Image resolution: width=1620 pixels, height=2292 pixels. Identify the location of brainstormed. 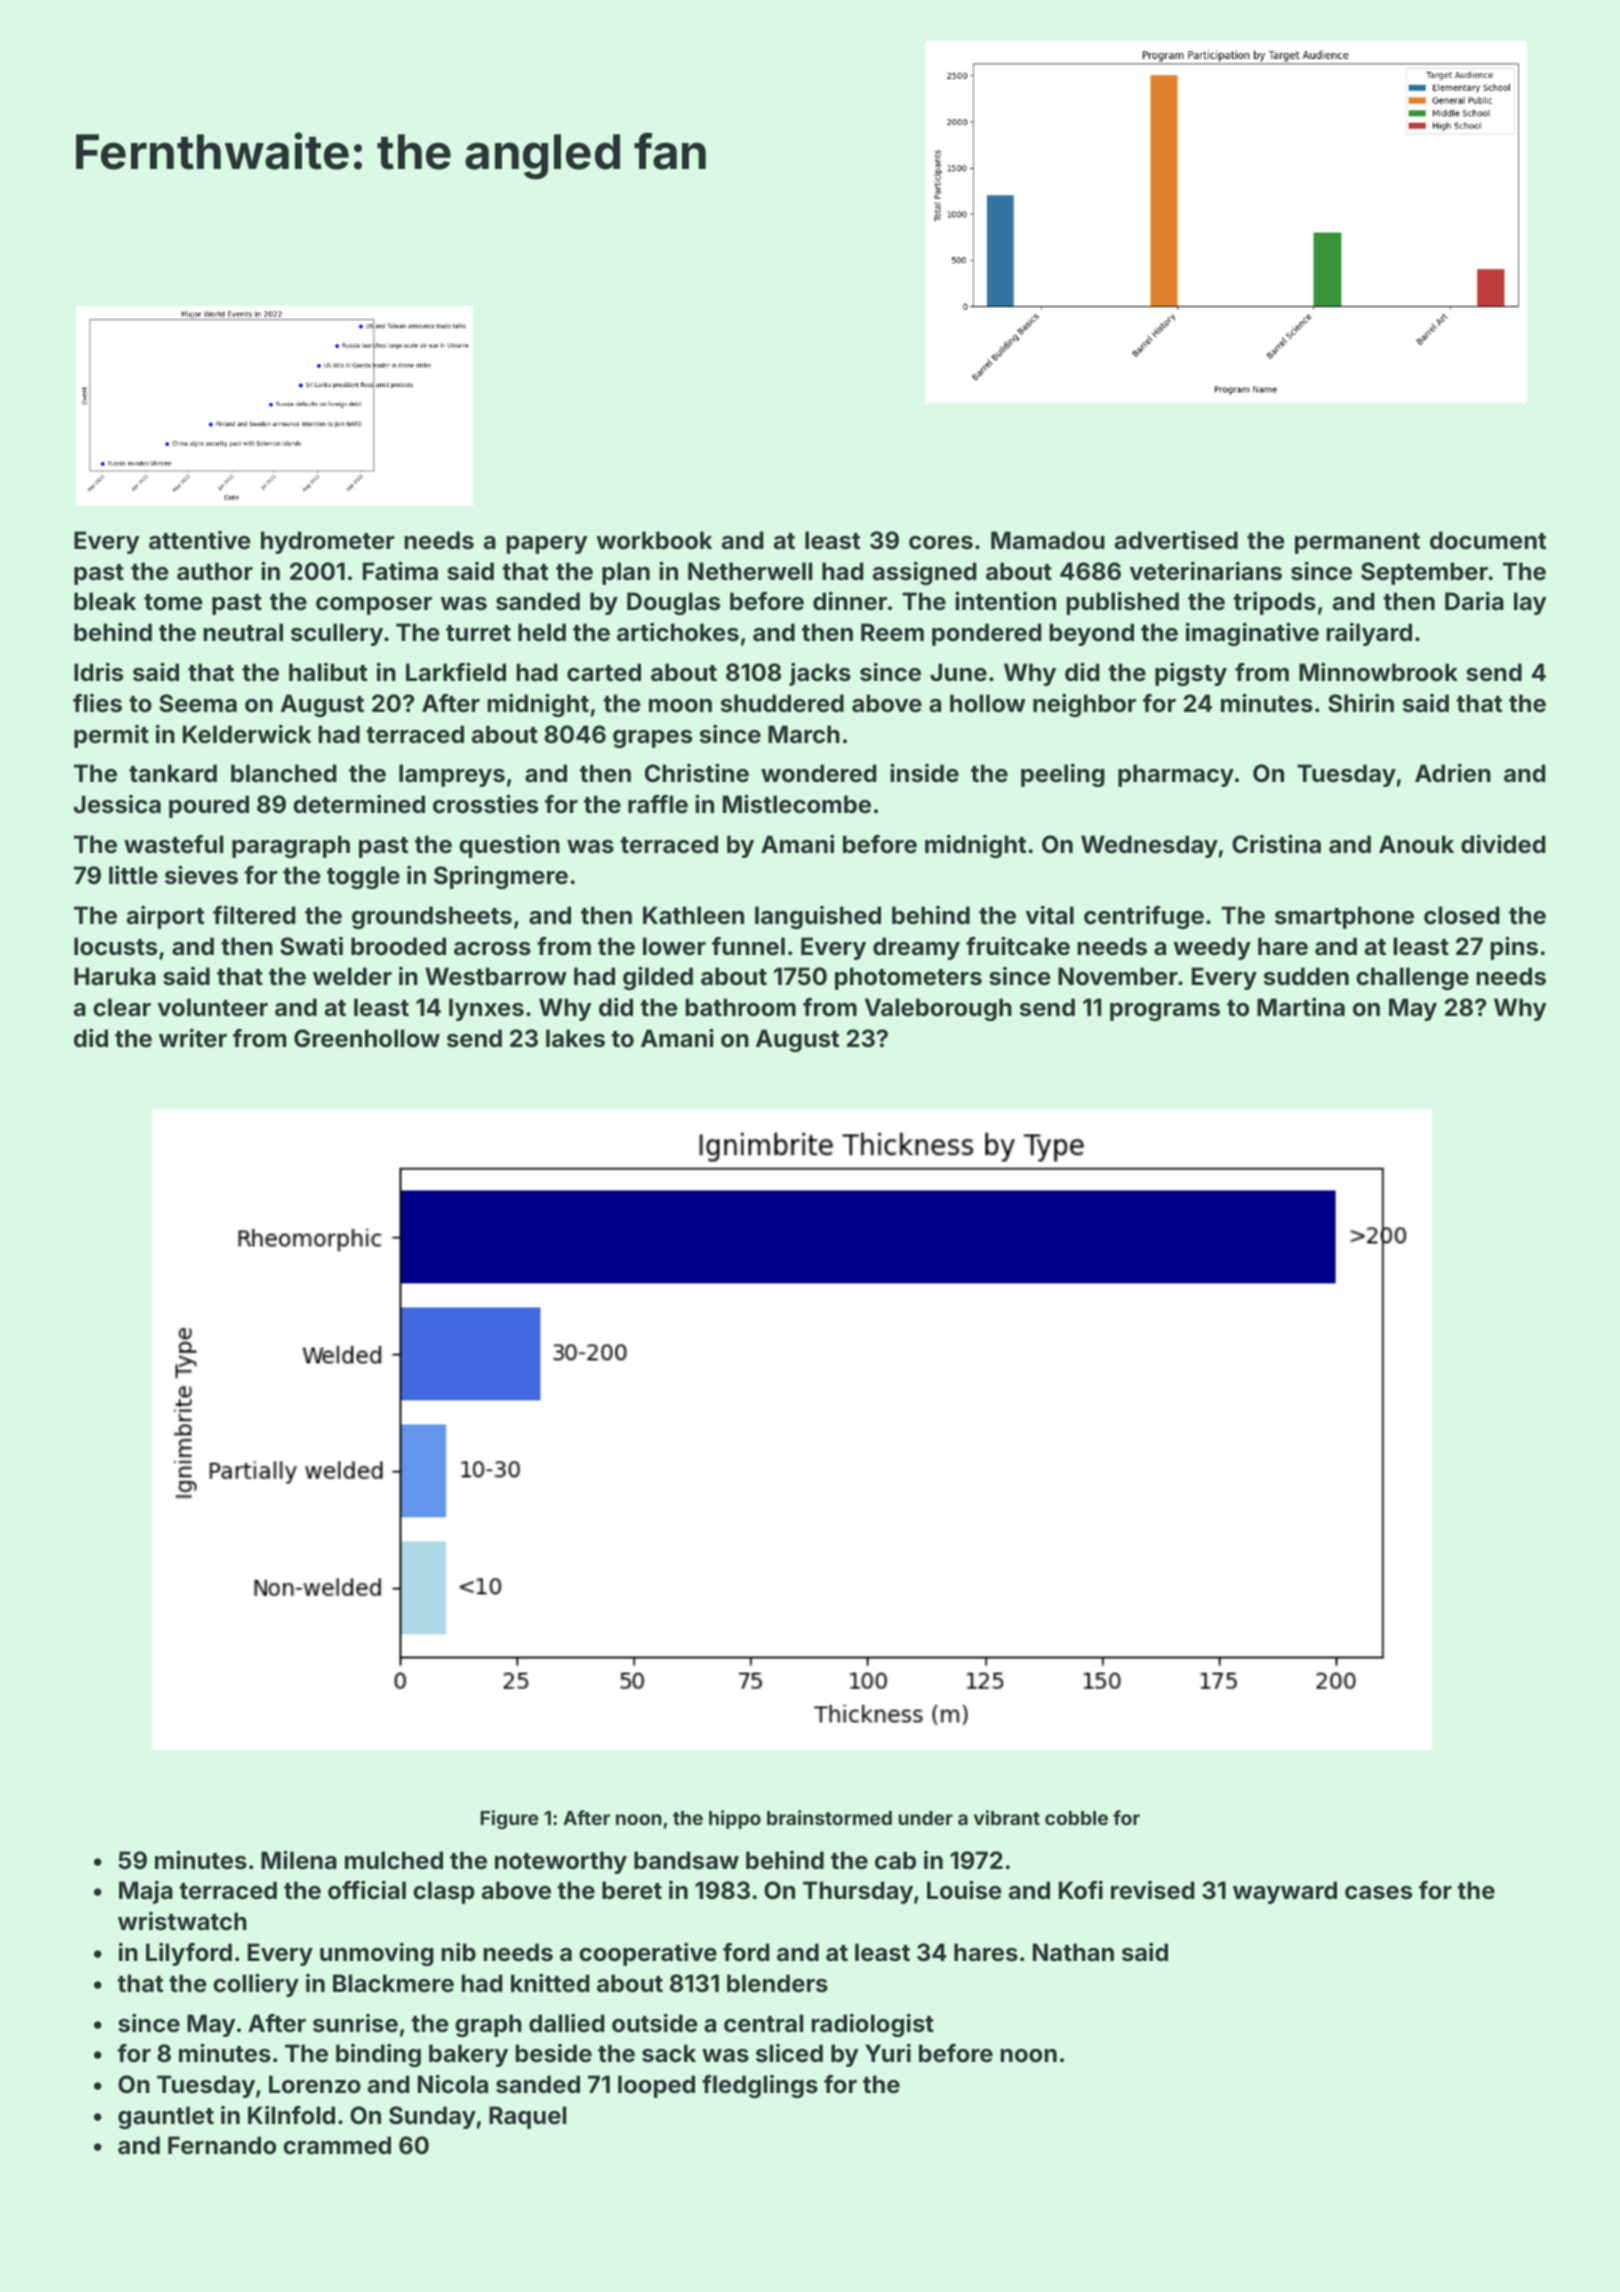
(829, 1817).
